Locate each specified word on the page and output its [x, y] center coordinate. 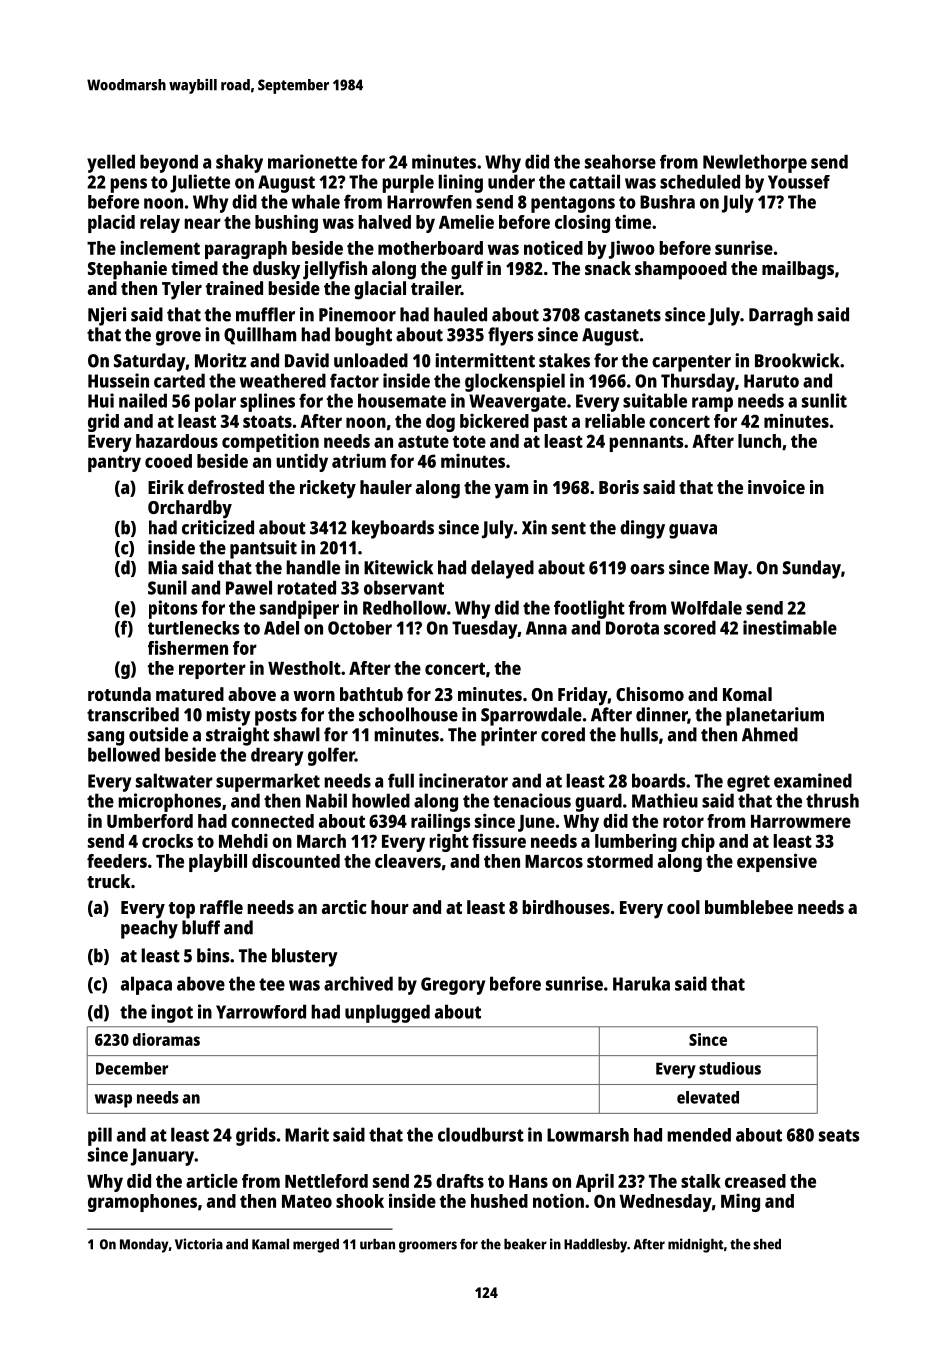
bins [213, 955]
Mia [162, 567]
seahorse [620, 161]
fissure [499, 840]
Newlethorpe [755, 163]
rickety [328, 489]
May [731, 570]
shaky [239, 163]
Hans [528, 1181]
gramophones [142, 1203]
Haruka [641, 983]
